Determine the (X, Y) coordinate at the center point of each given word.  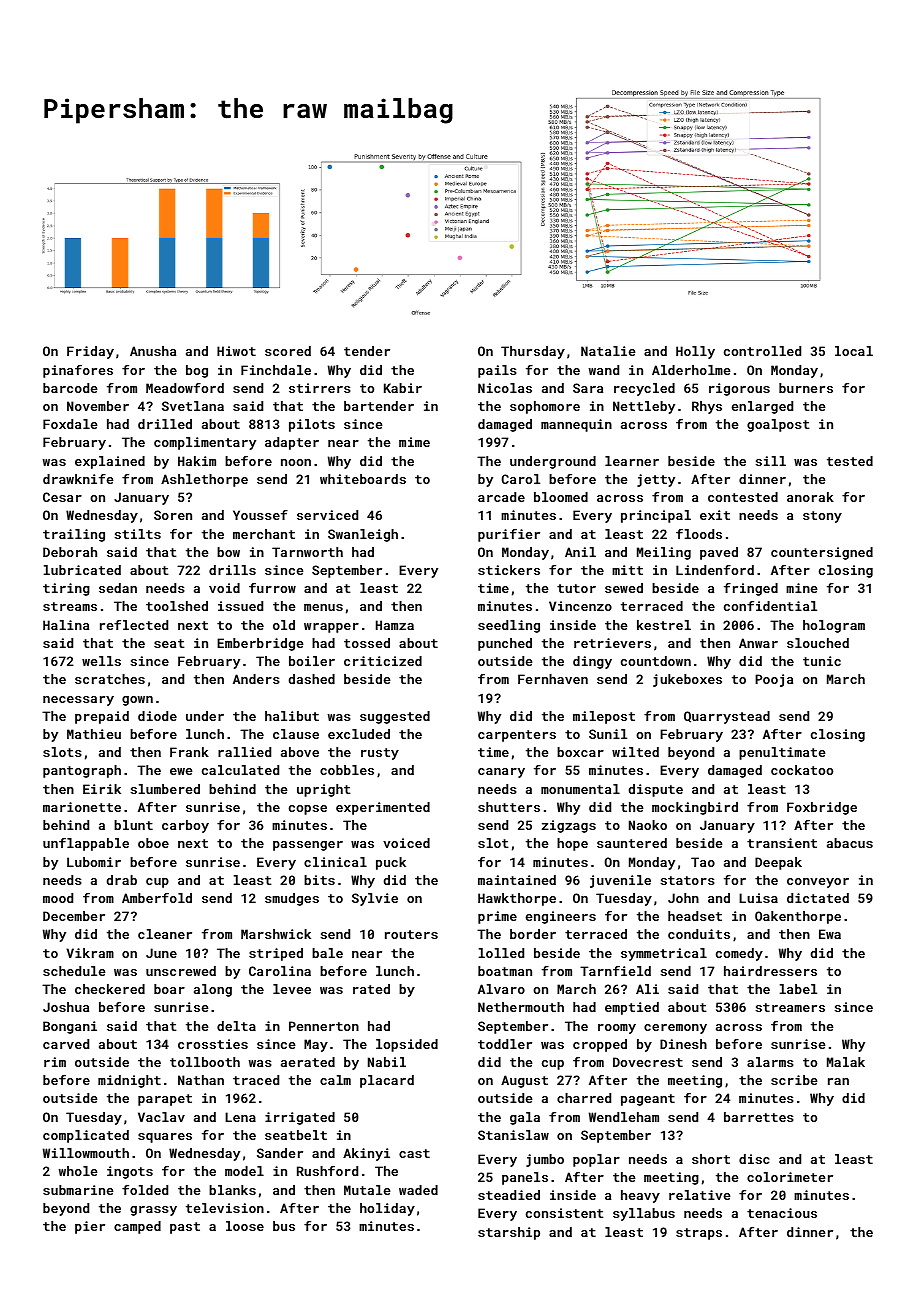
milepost (604, 717)
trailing (74, 535)
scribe (794, 1080)
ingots (130, 1172)
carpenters (517, 736)
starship (509, 1233)
